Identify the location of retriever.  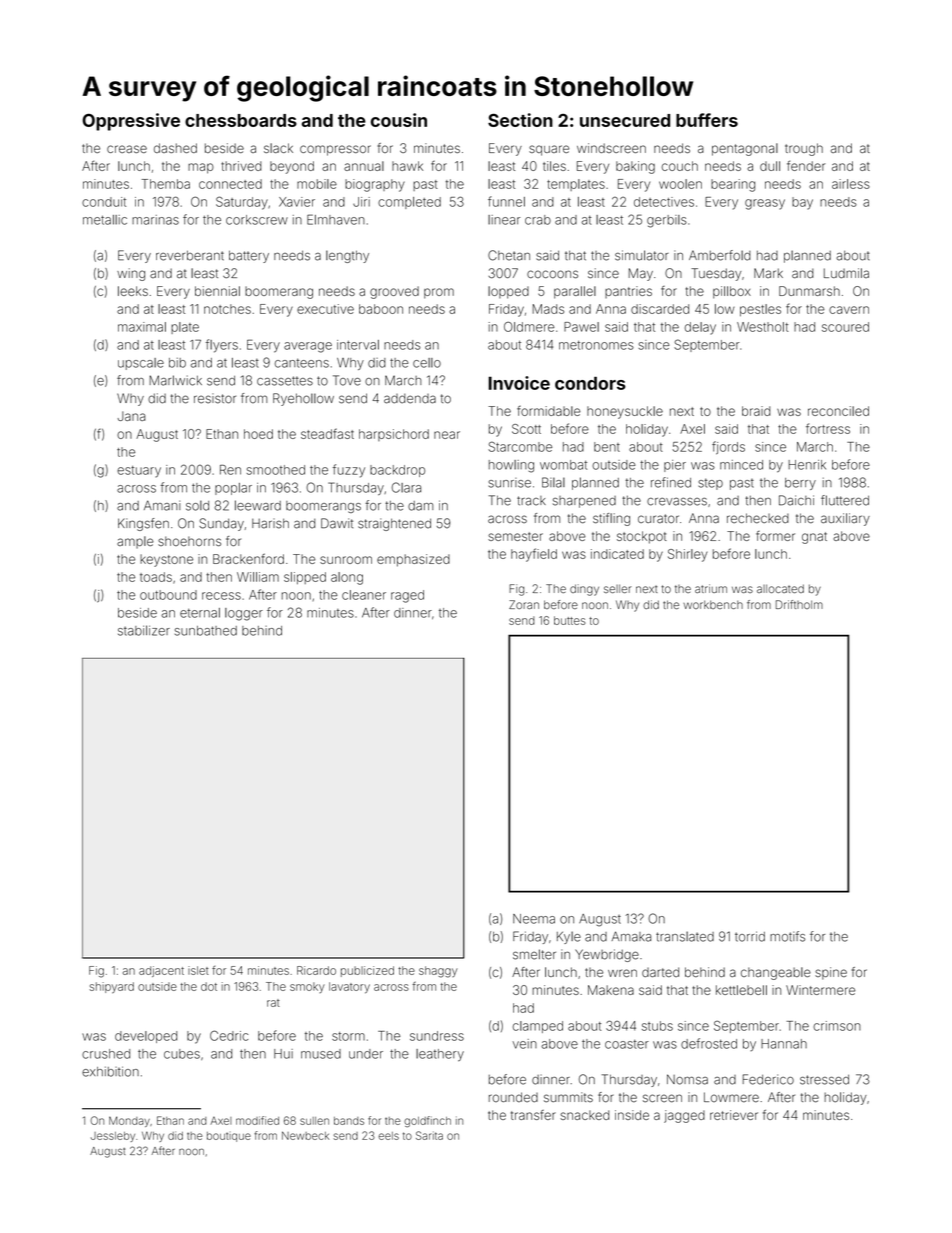
(734, 1115).
